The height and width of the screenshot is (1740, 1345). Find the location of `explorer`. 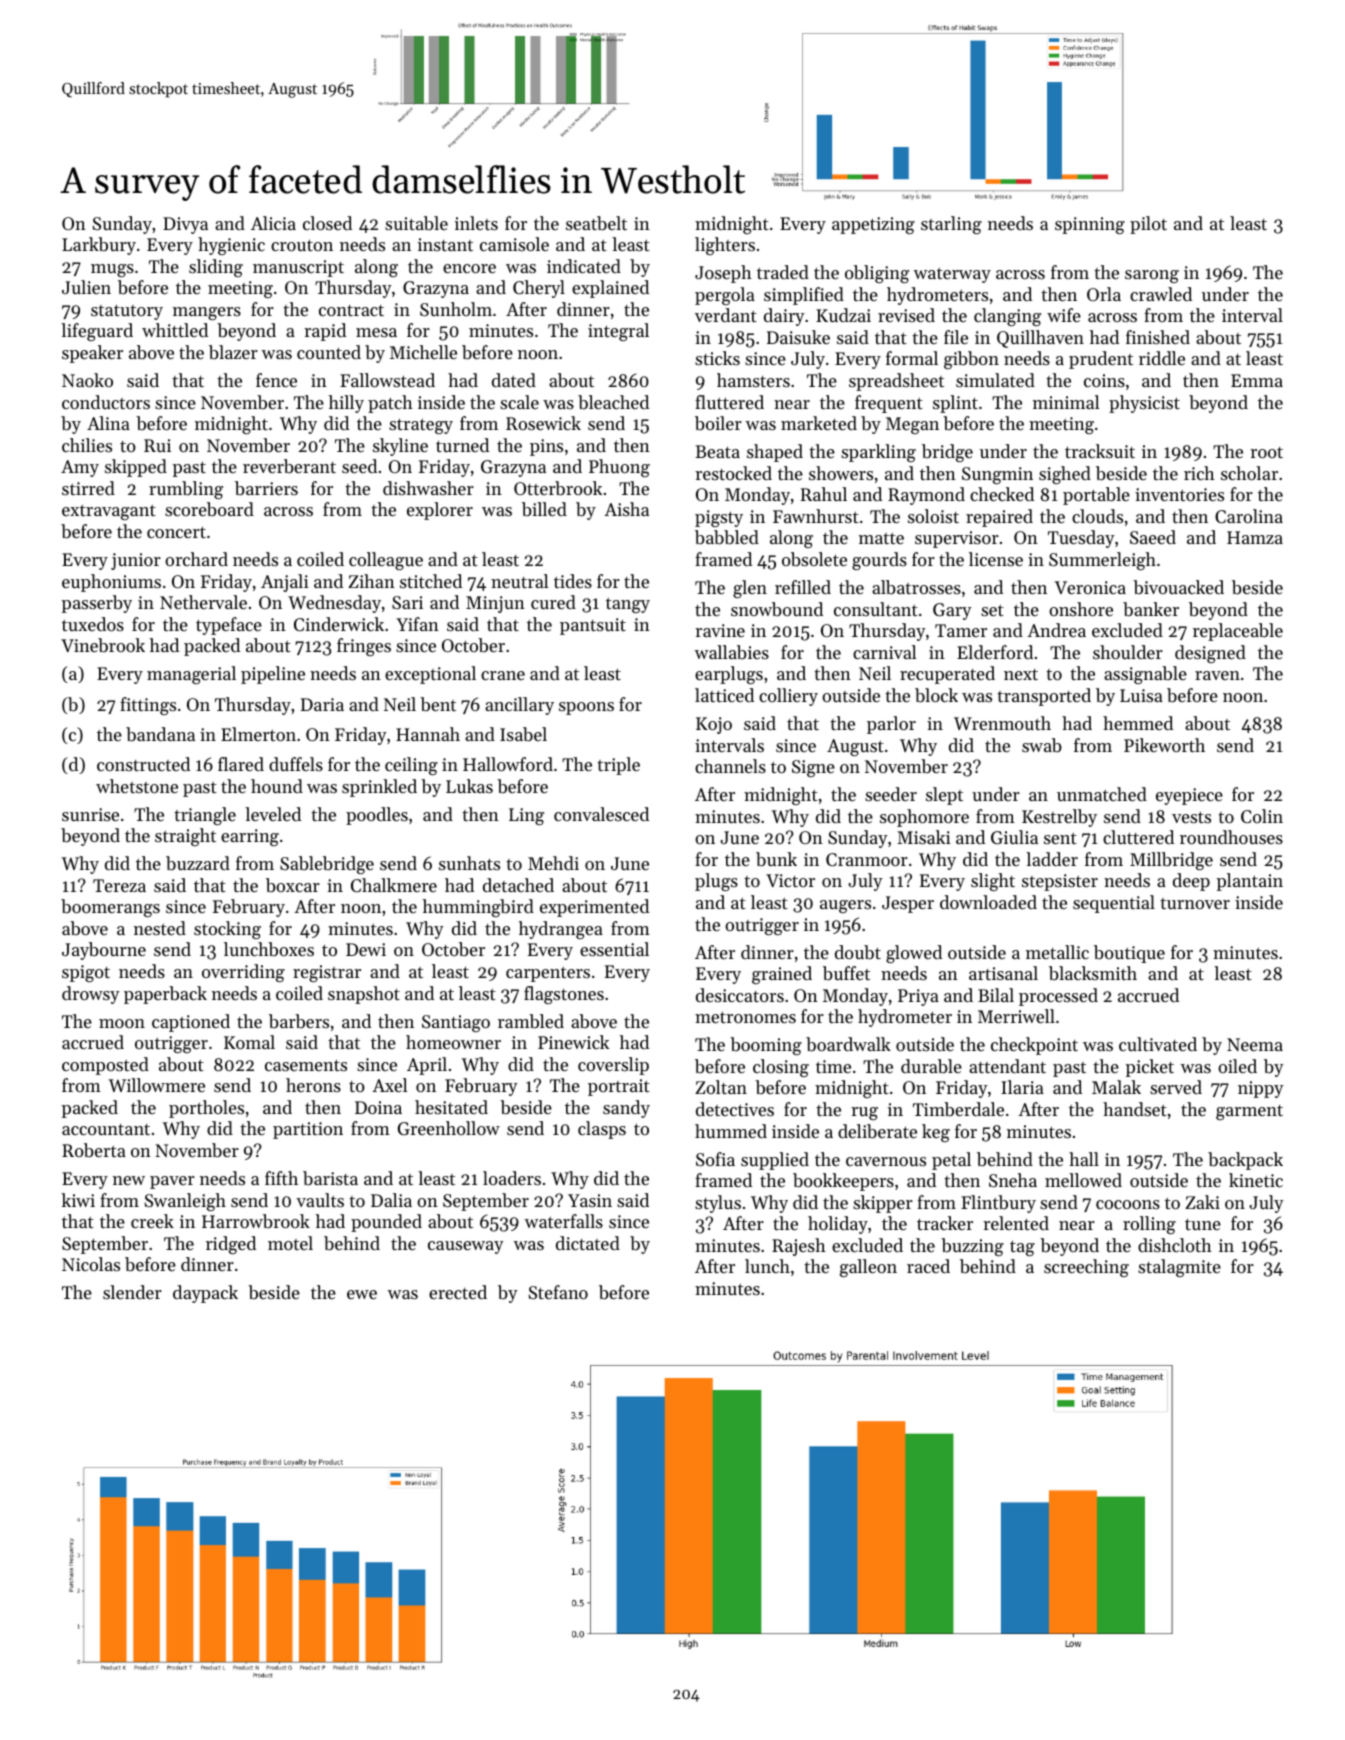

explorer is located at coordinates (440, 511).
